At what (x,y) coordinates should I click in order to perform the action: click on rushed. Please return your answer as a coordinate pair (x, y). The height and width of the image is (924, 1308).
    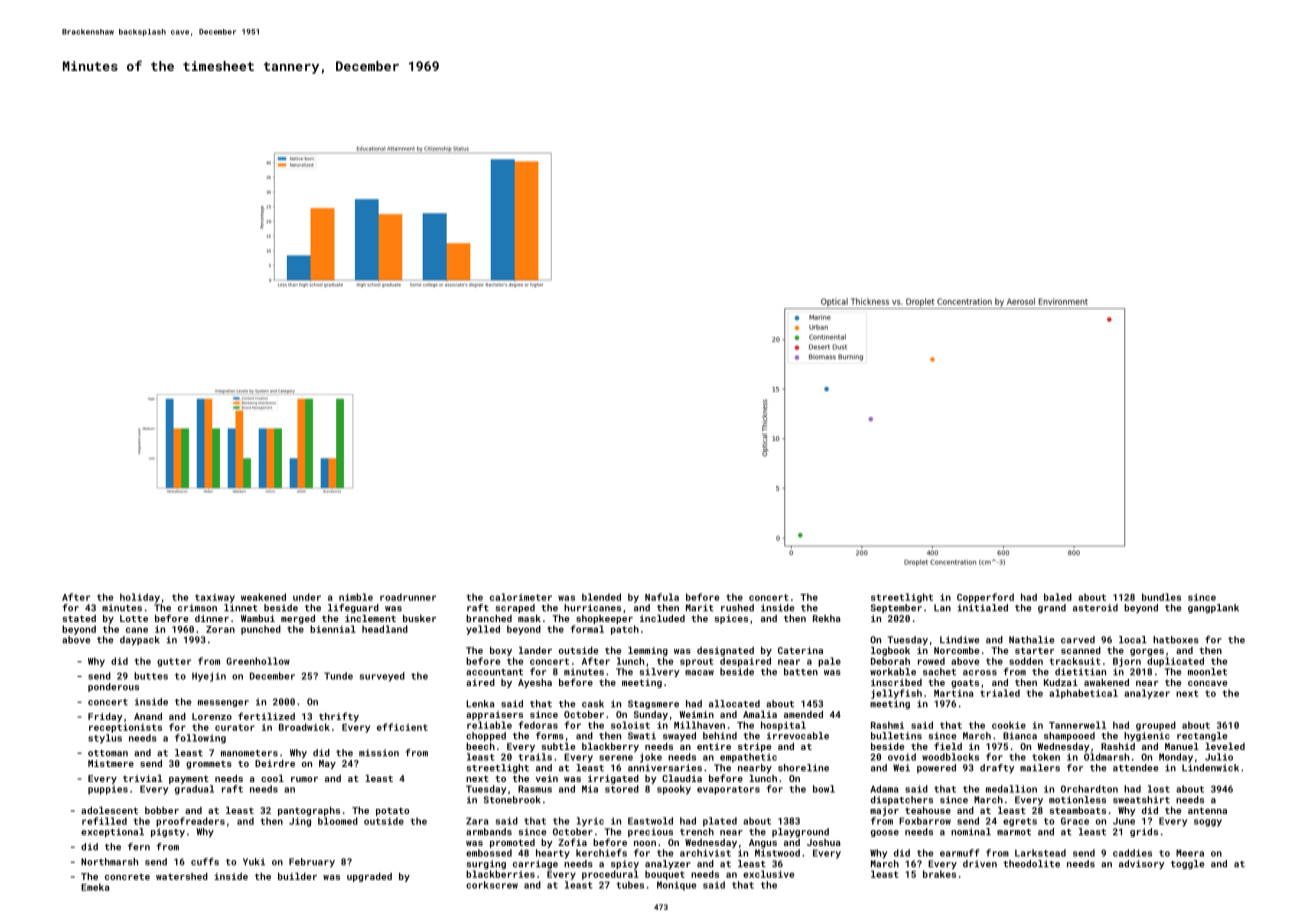
    Looking at the image, I should click on (737, 608).
